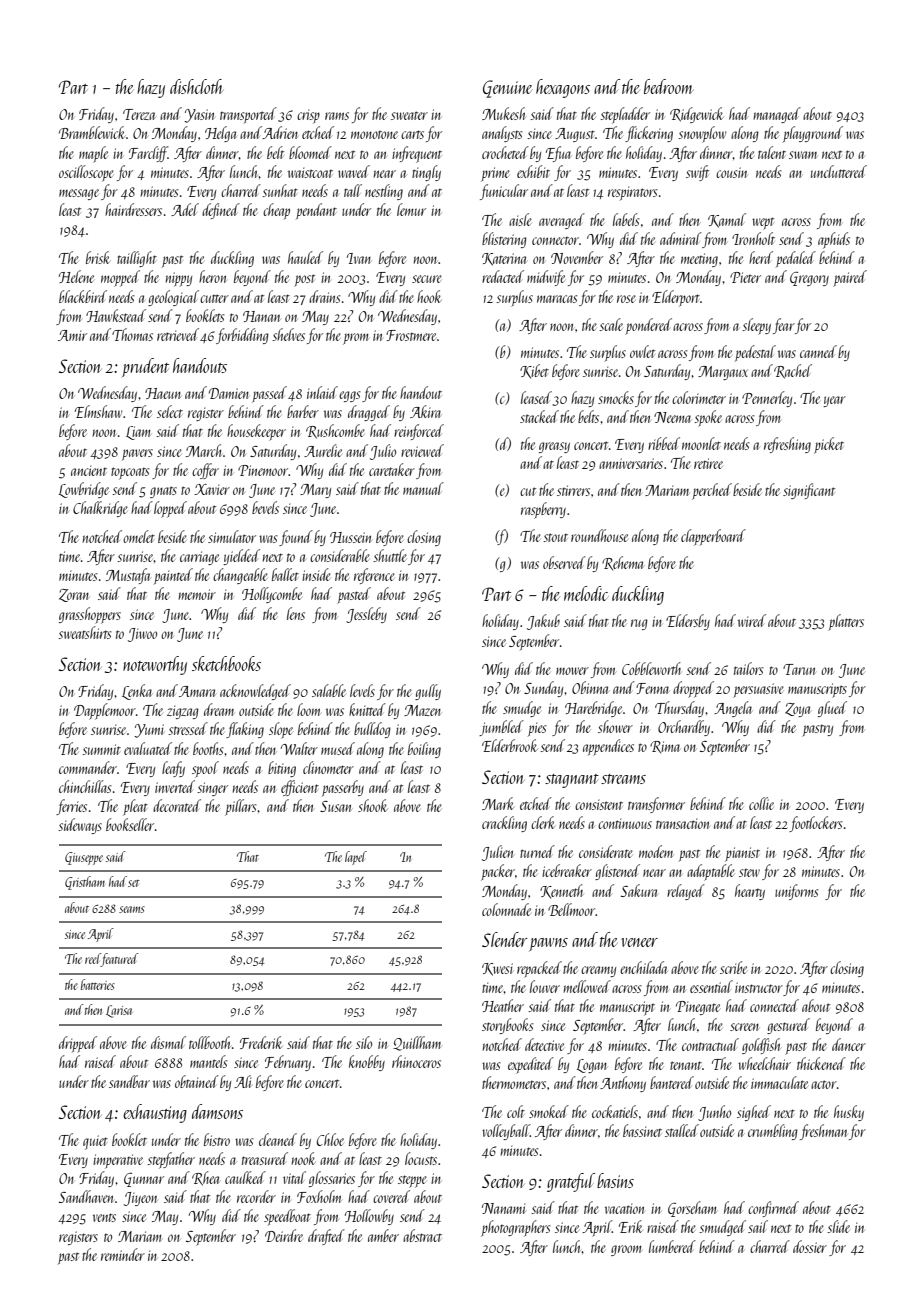 This screenshot has width=924, height=1308. What do you see at coordinates (784, 326) in the screenshot?
I see `fear` at bounding box center [784, 326].
